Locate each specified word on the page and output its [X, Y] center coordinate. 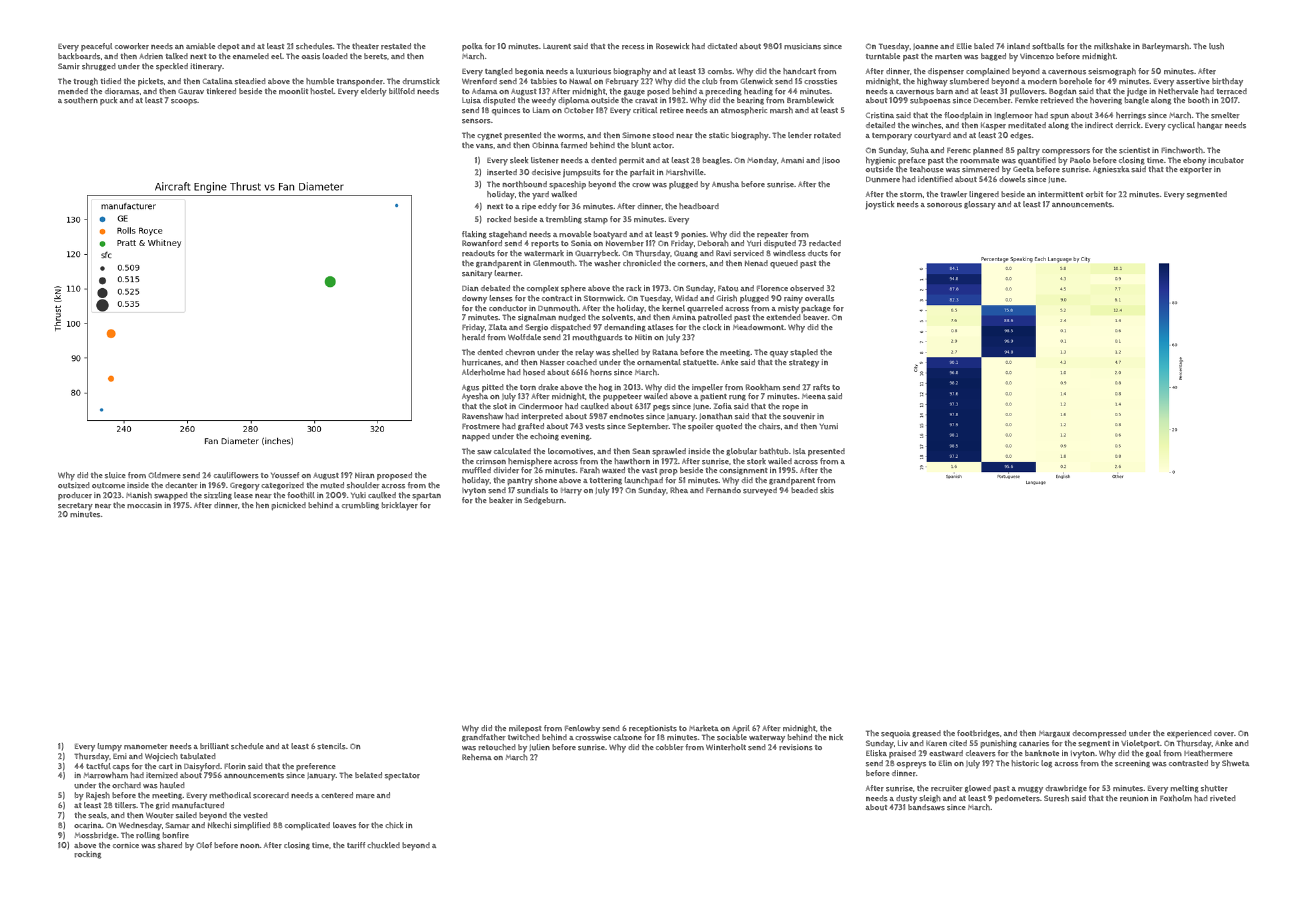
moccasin [144, 505]
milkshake [1112, 46]
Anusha [725, 184]
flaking [474, 235]
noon [250, 846]
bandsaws [926, 807]
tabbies [544, 81]
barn [944, 91]
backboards [79, 56]
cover [1224, 734]
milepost [525, 729]
